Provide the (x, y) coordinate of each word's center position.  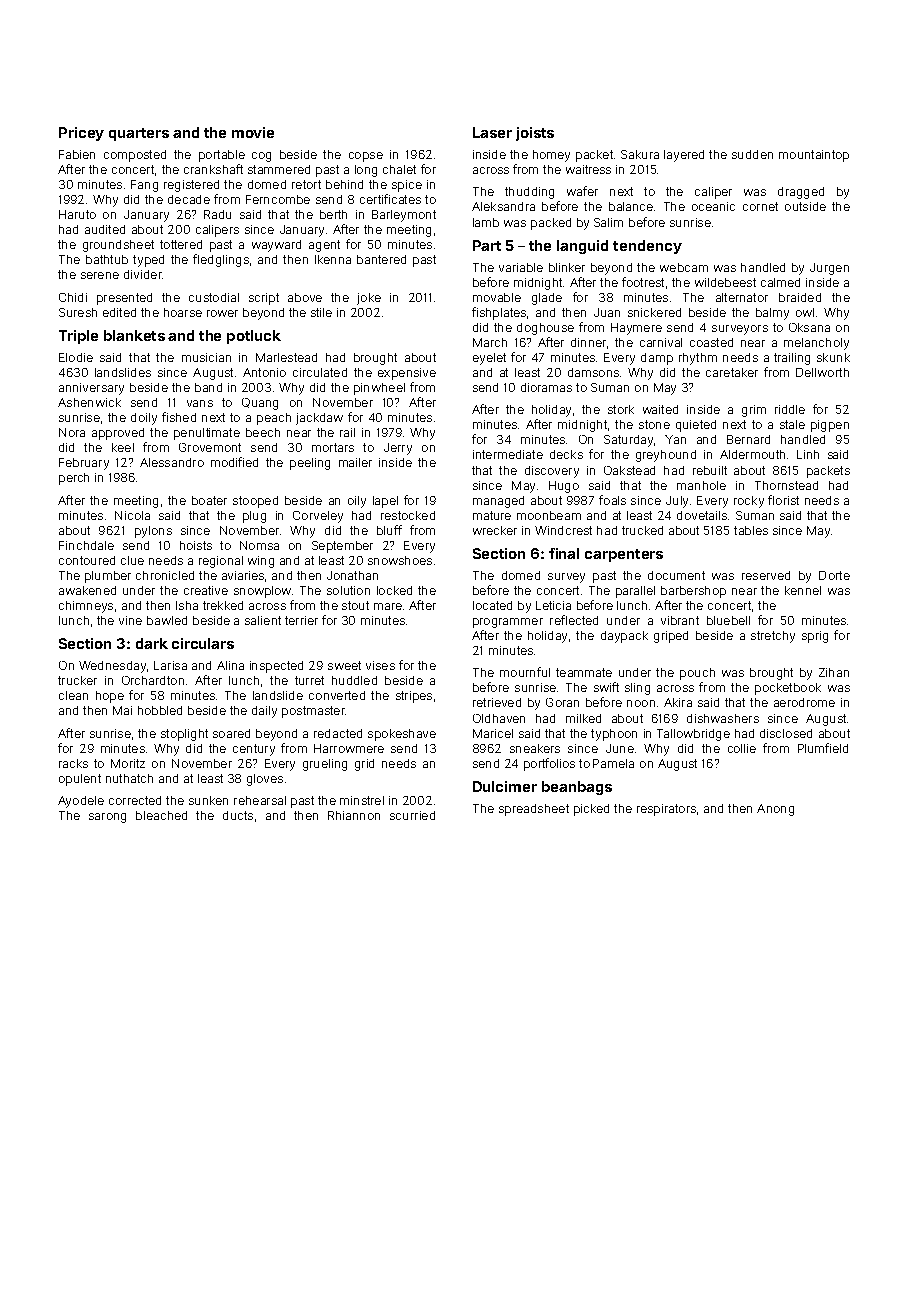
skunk (833, 357)
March (490, 342)
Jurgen (829, 269)
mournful (525, 672)
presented (124, 299)
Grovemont (210, 447)
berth (333, 214)
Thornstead (786, 485)
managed (498, 502)
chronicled (165, 575)
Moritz (128, 763)
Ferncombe (278, 199)
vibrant (680, 620)
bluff (389, 530)
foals (612, 500)
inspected (276, 667)
